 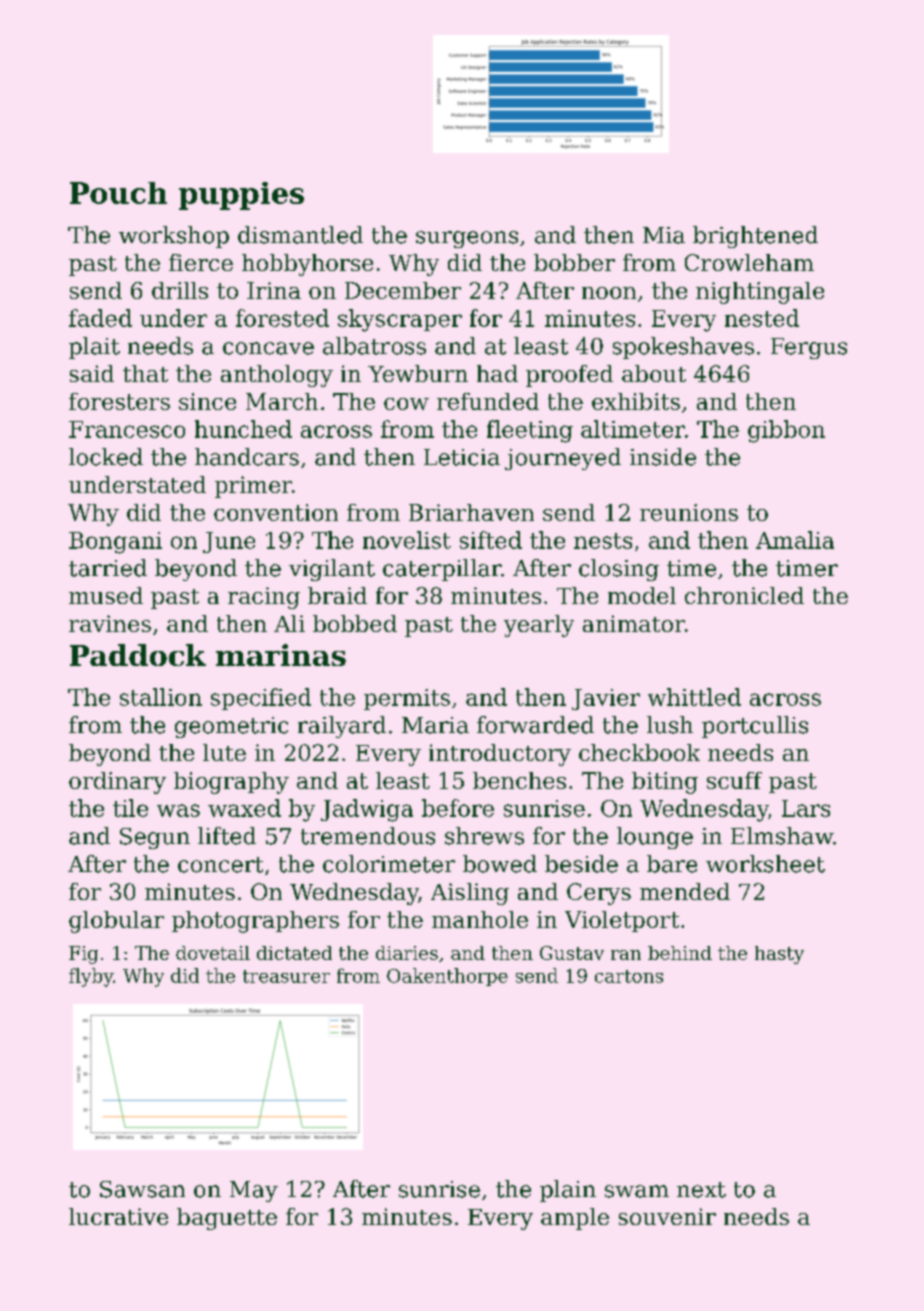 I want to click on faded, so click(x=100, y=318).
